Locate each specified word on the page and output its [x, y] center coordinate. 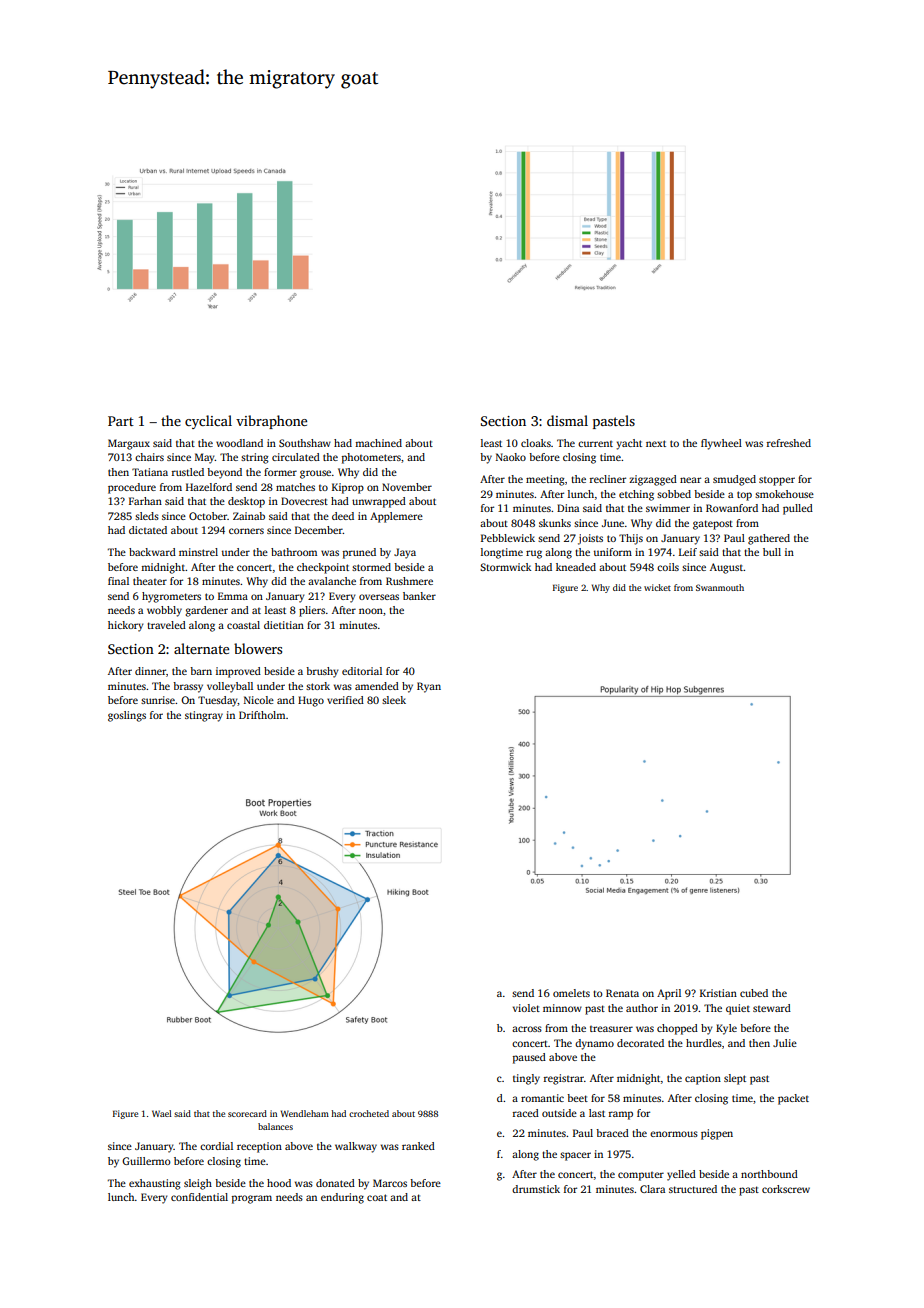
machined [378, 443]
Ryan [429, 687]
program [252, 1199]
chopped [677, 1029]
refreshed [789, 443]
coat [377, 1197]
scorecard [247, 1113]
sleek [394, 700]
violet [526, 1008]
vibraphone [271, 422]
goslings [127, 716]
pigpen [717, 1134]
